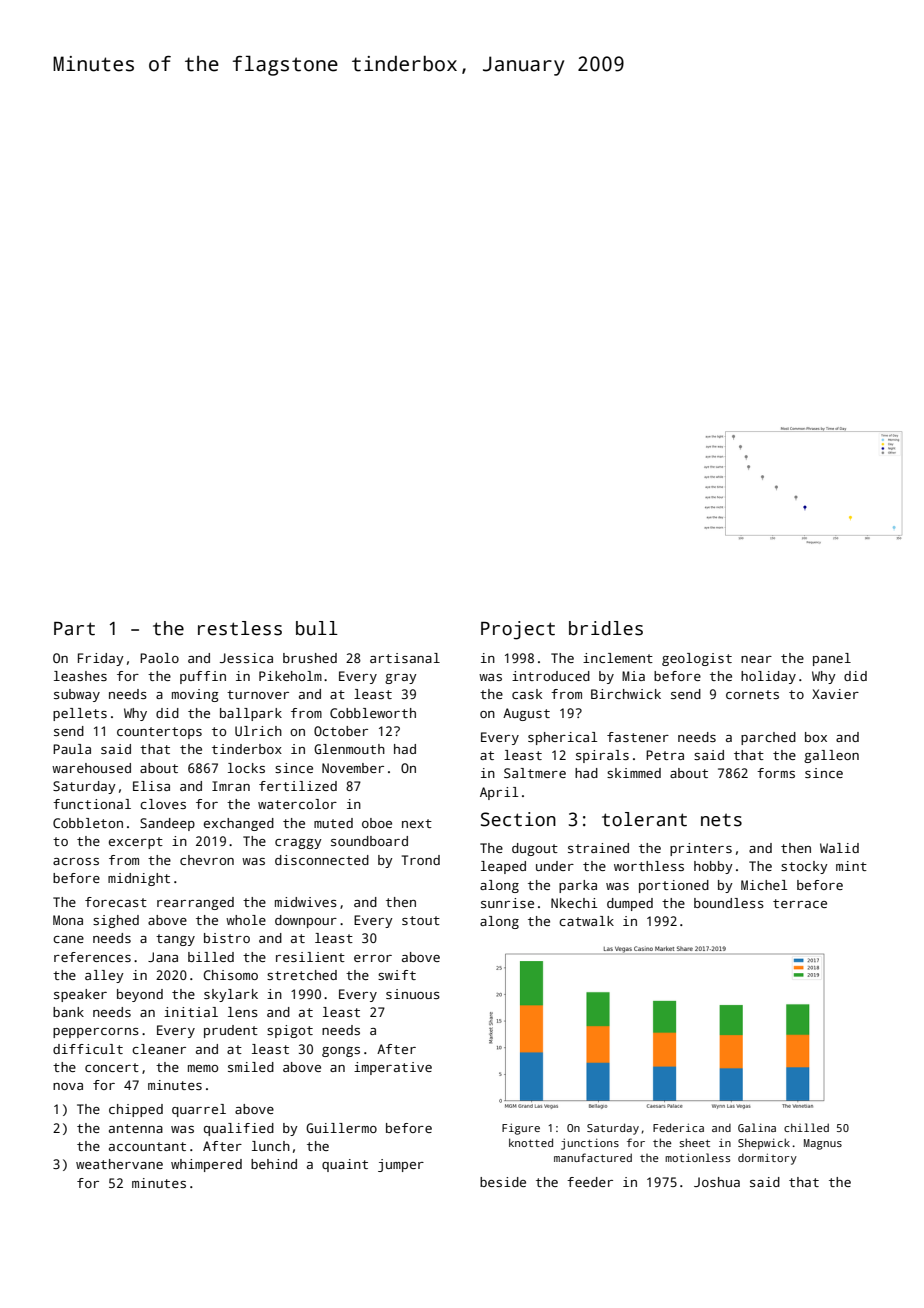 This document has width=924, height=1308. What do you see at coordinates (393, 1068) in the document?
I see `imperative` at bounding box center [393, 1068].
